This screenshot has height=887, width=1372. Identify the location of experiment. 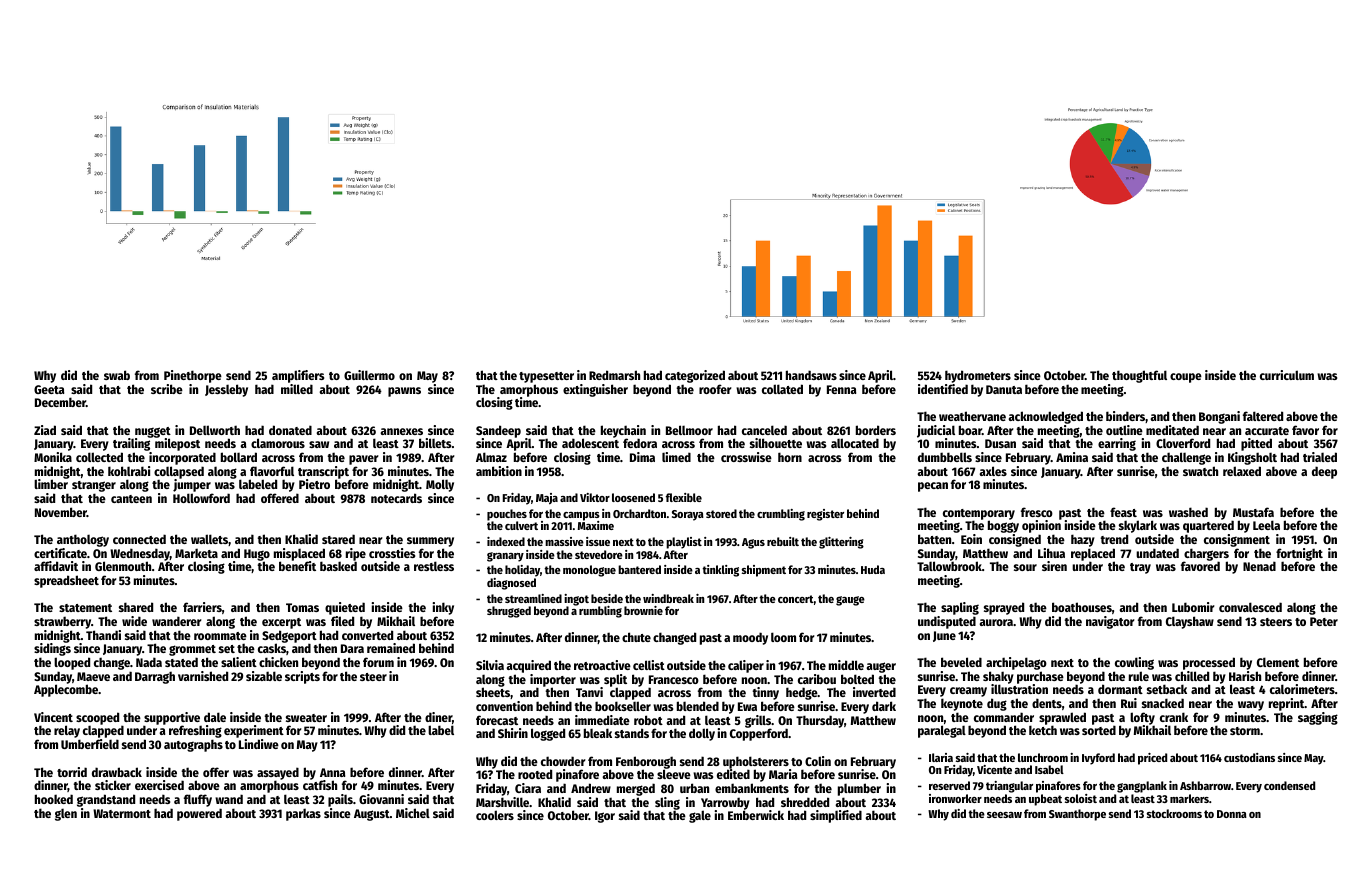
(254, 731).
